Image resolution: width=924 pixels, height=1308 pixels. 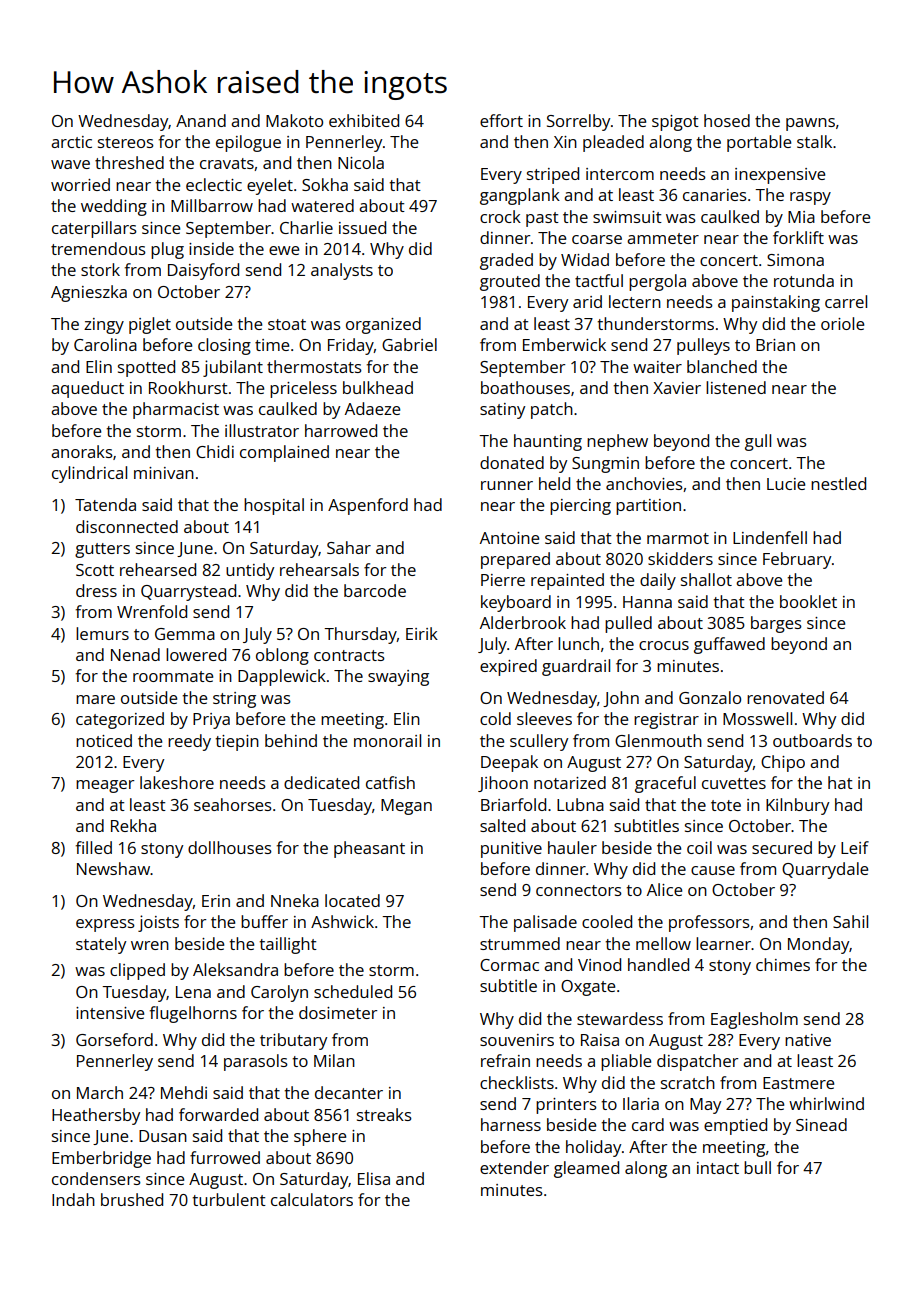 I want to click on Megan, so click(x=406, y=807).
